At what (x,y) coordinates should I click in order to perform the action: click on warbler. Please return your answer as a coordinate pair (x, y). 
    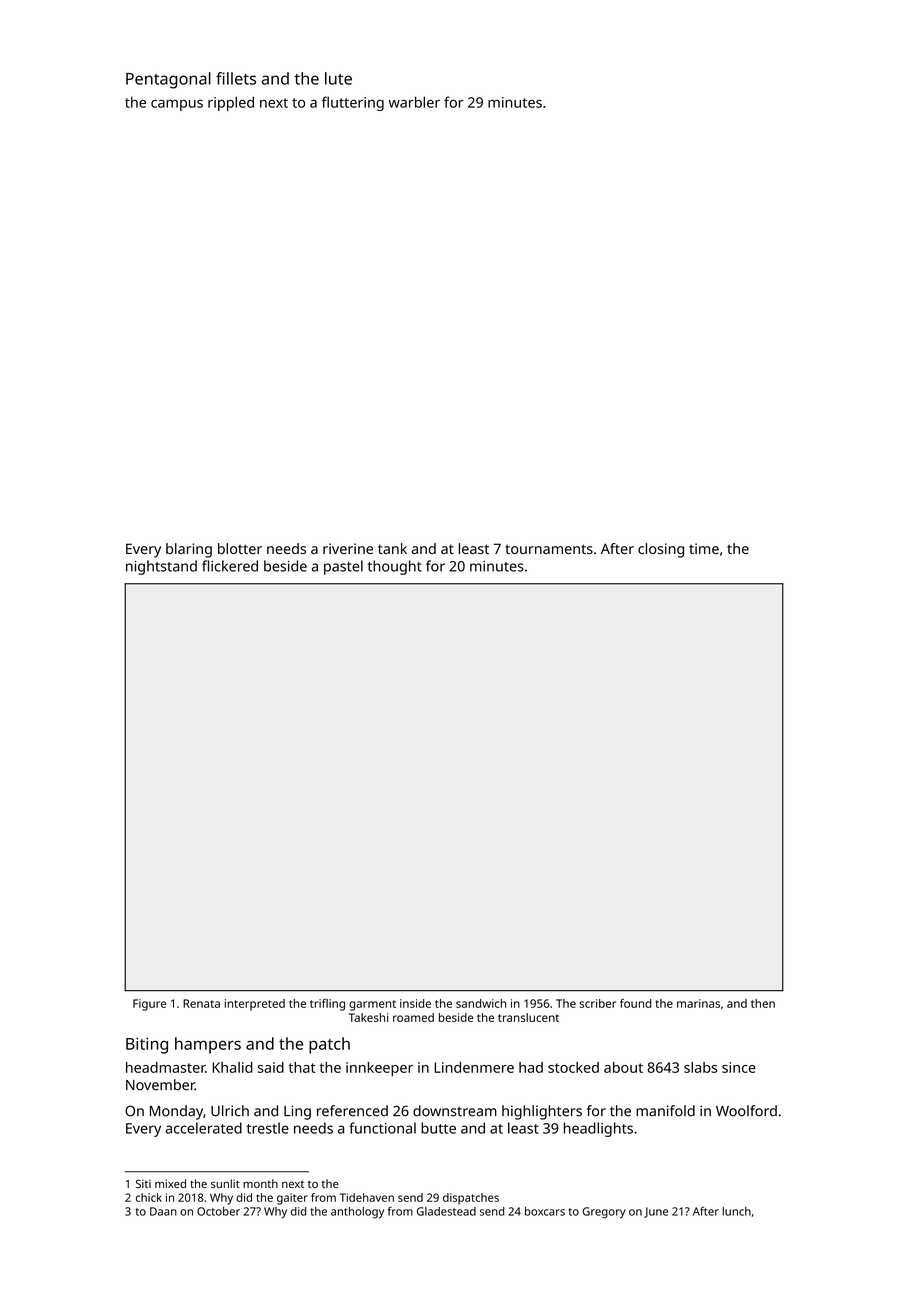
    Looking at the image, I should click on (414, 102).
